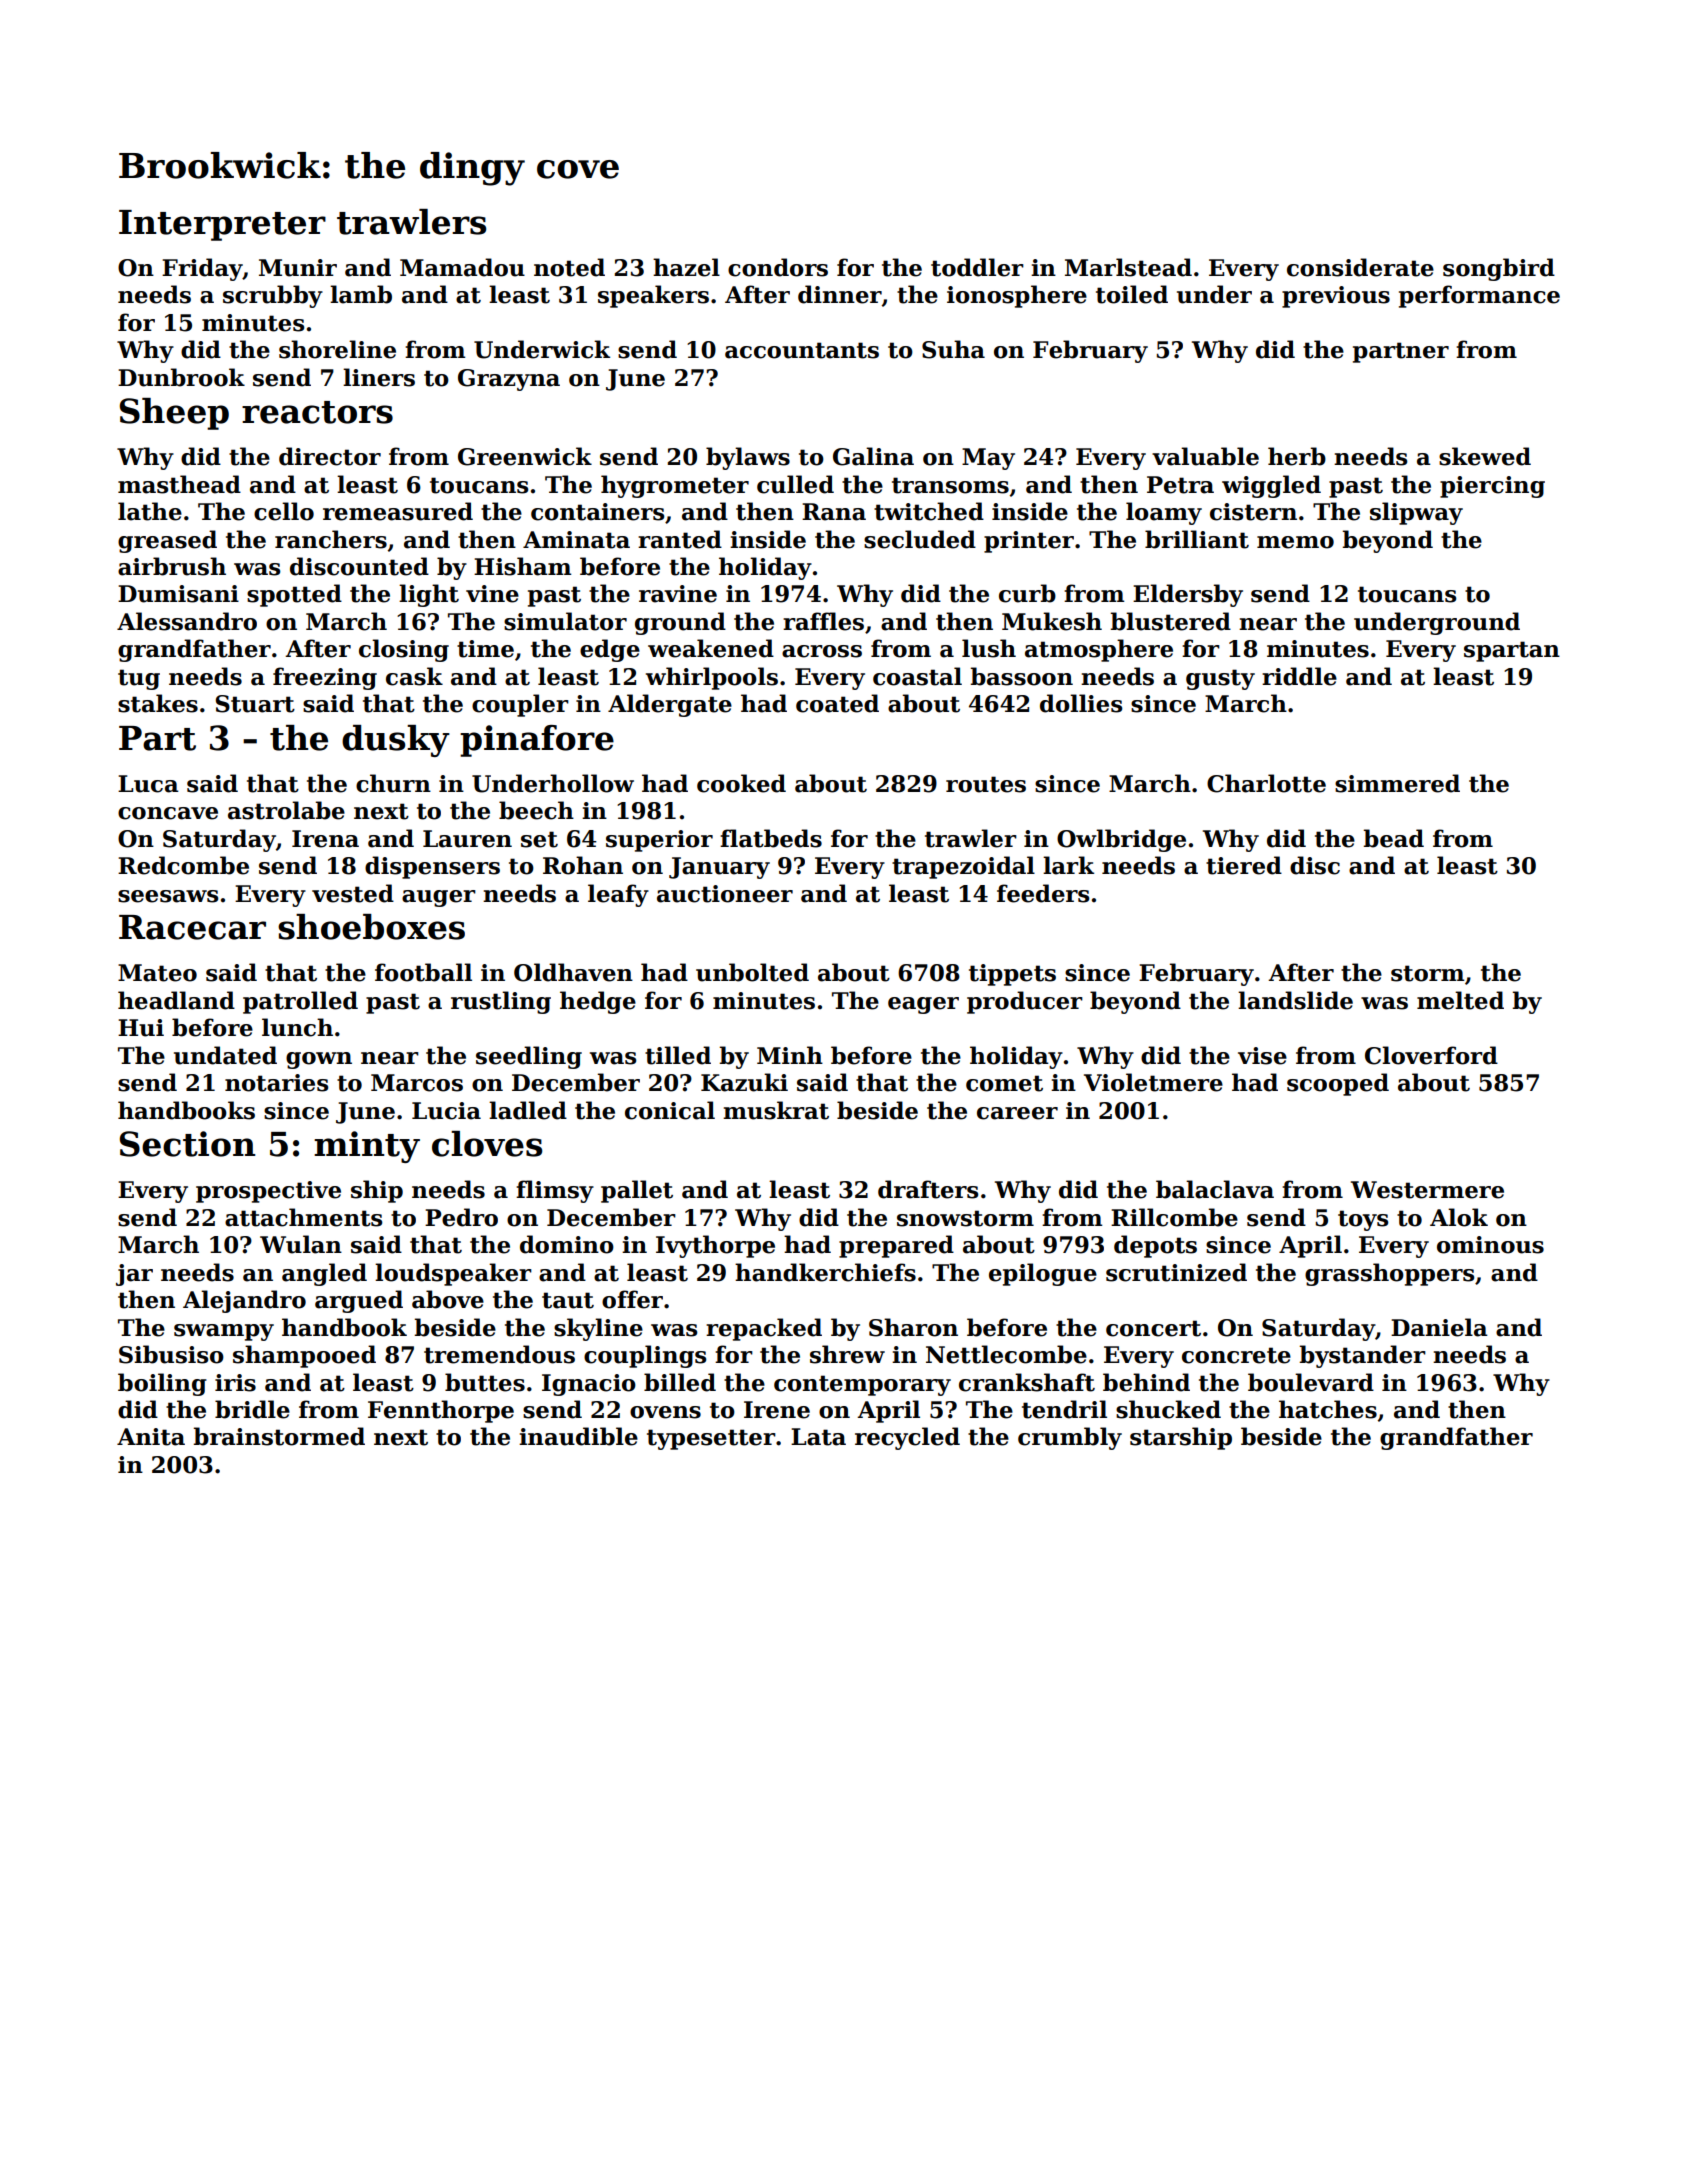 This page has height=2178, width=1683. I want to click on flatbeds, so click(771, 838).
